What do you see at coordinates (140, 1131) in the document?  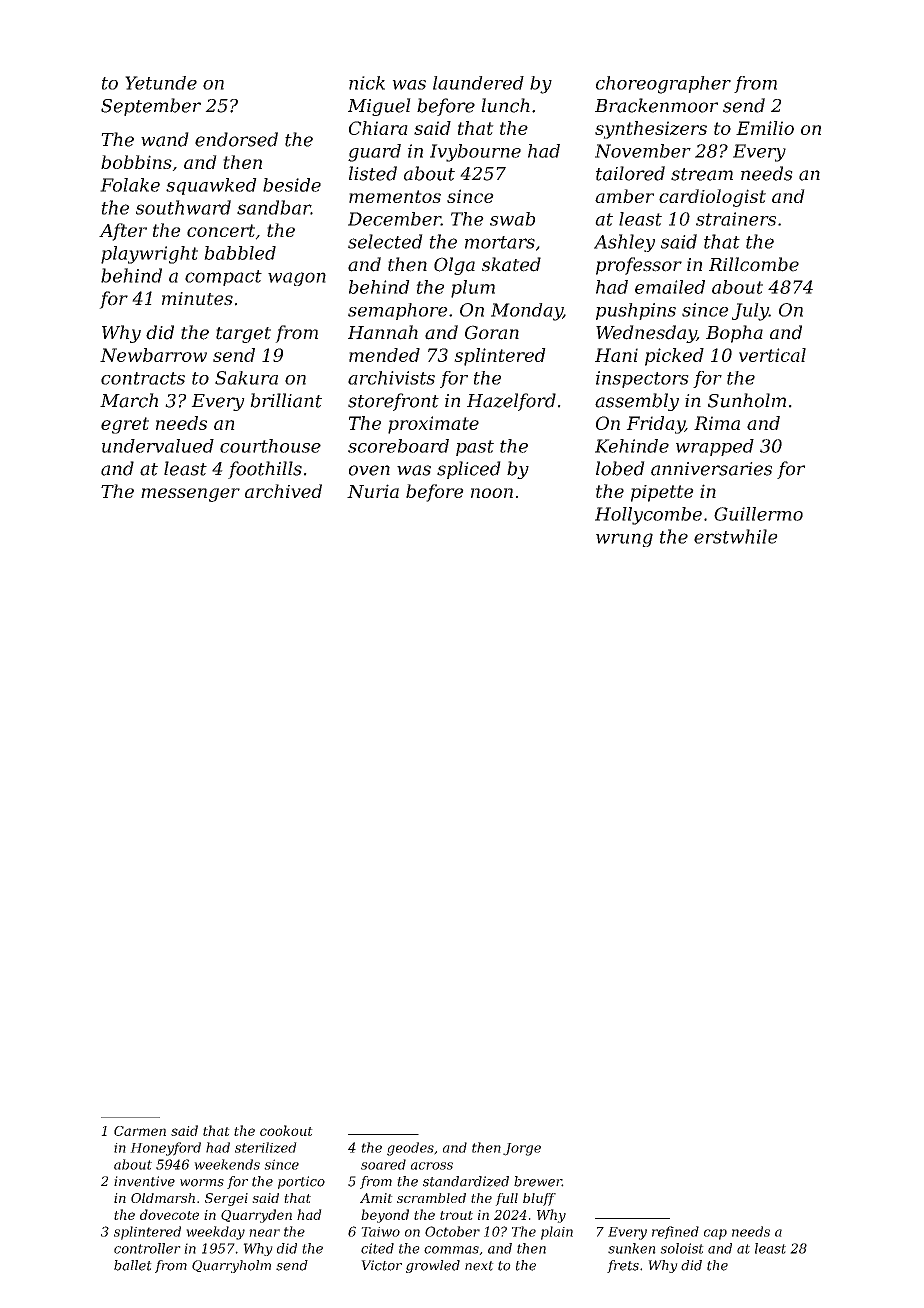 I see `Carmen` at bounding box center [140, 1131].
